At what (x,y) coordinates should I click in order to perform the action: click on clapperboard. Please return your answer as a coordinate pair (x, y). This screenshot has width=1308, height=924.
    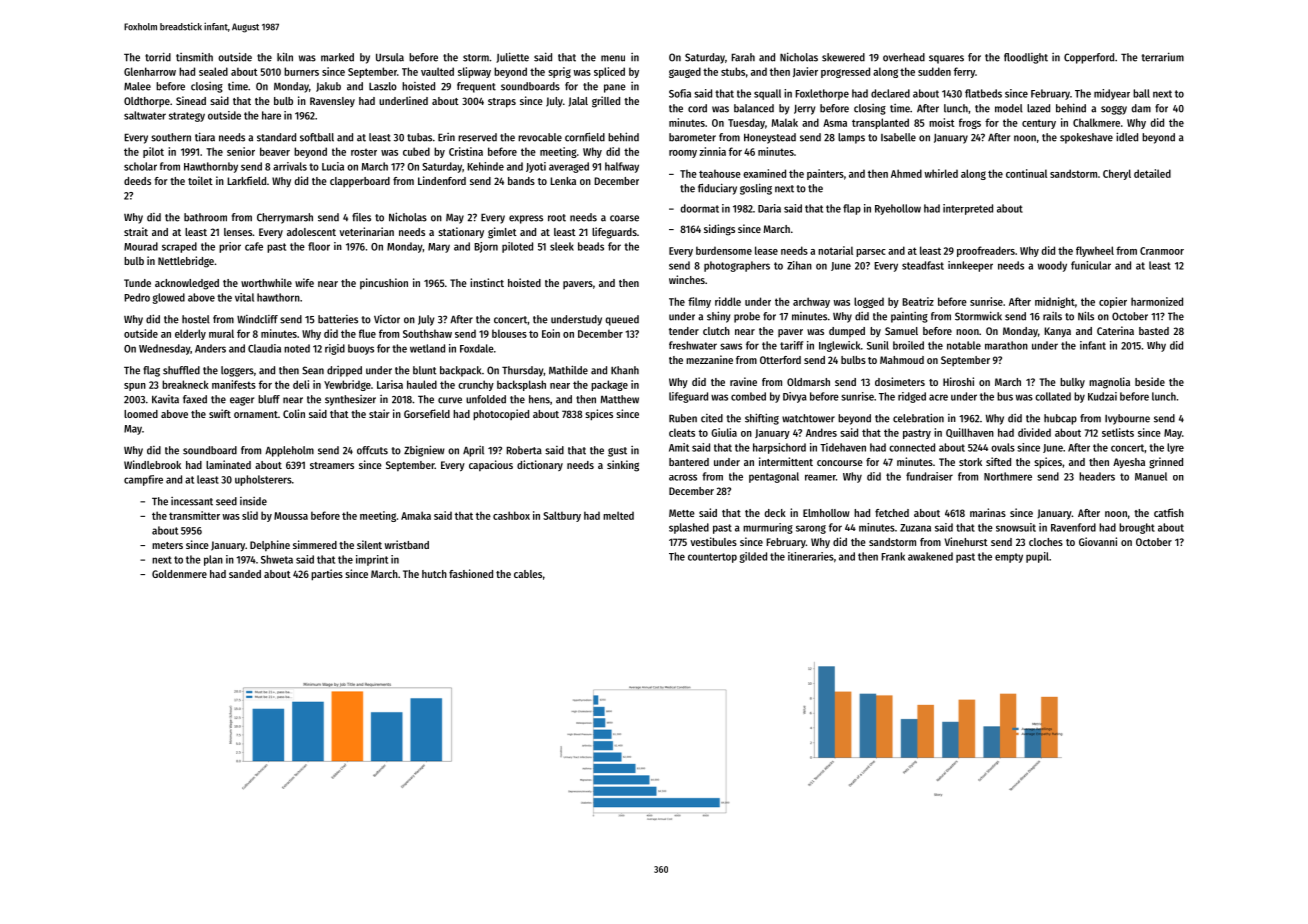
    Looking at the image, I should click on (360, 182).
